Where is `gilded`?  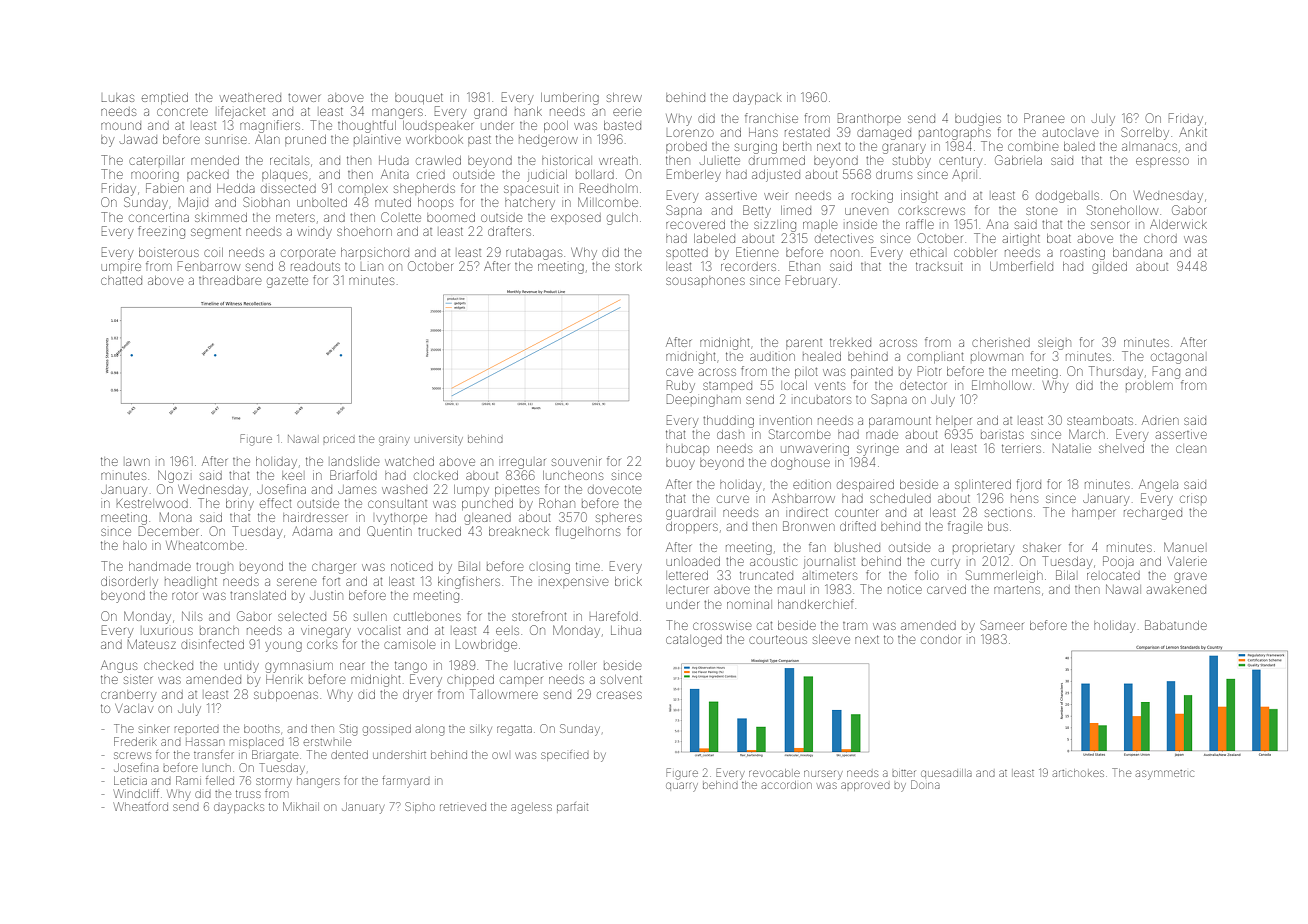 gilded is located at coordinates (1109, 268).
